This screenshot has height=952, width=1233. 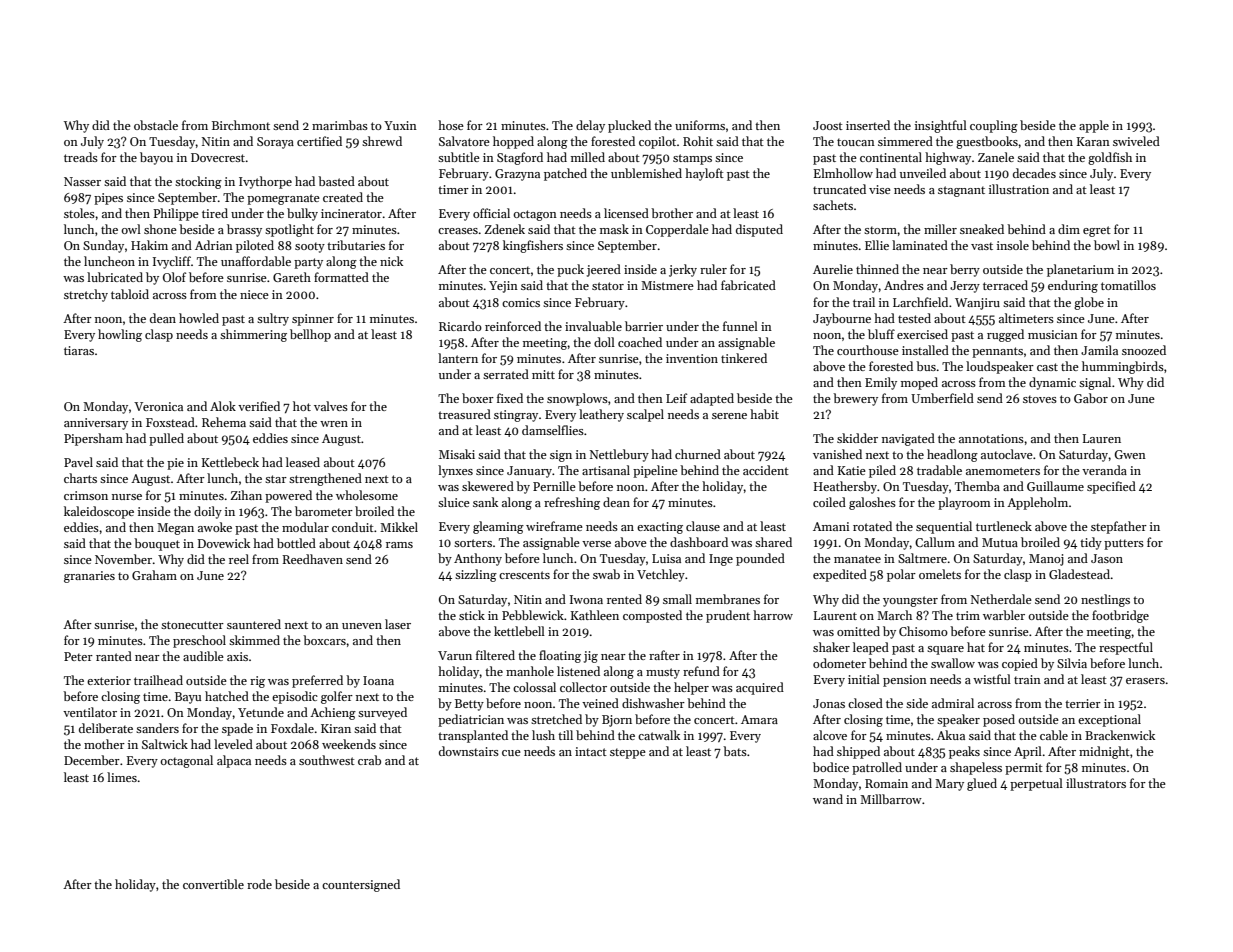 I want to click on limes, so click(x=122, y=777).
